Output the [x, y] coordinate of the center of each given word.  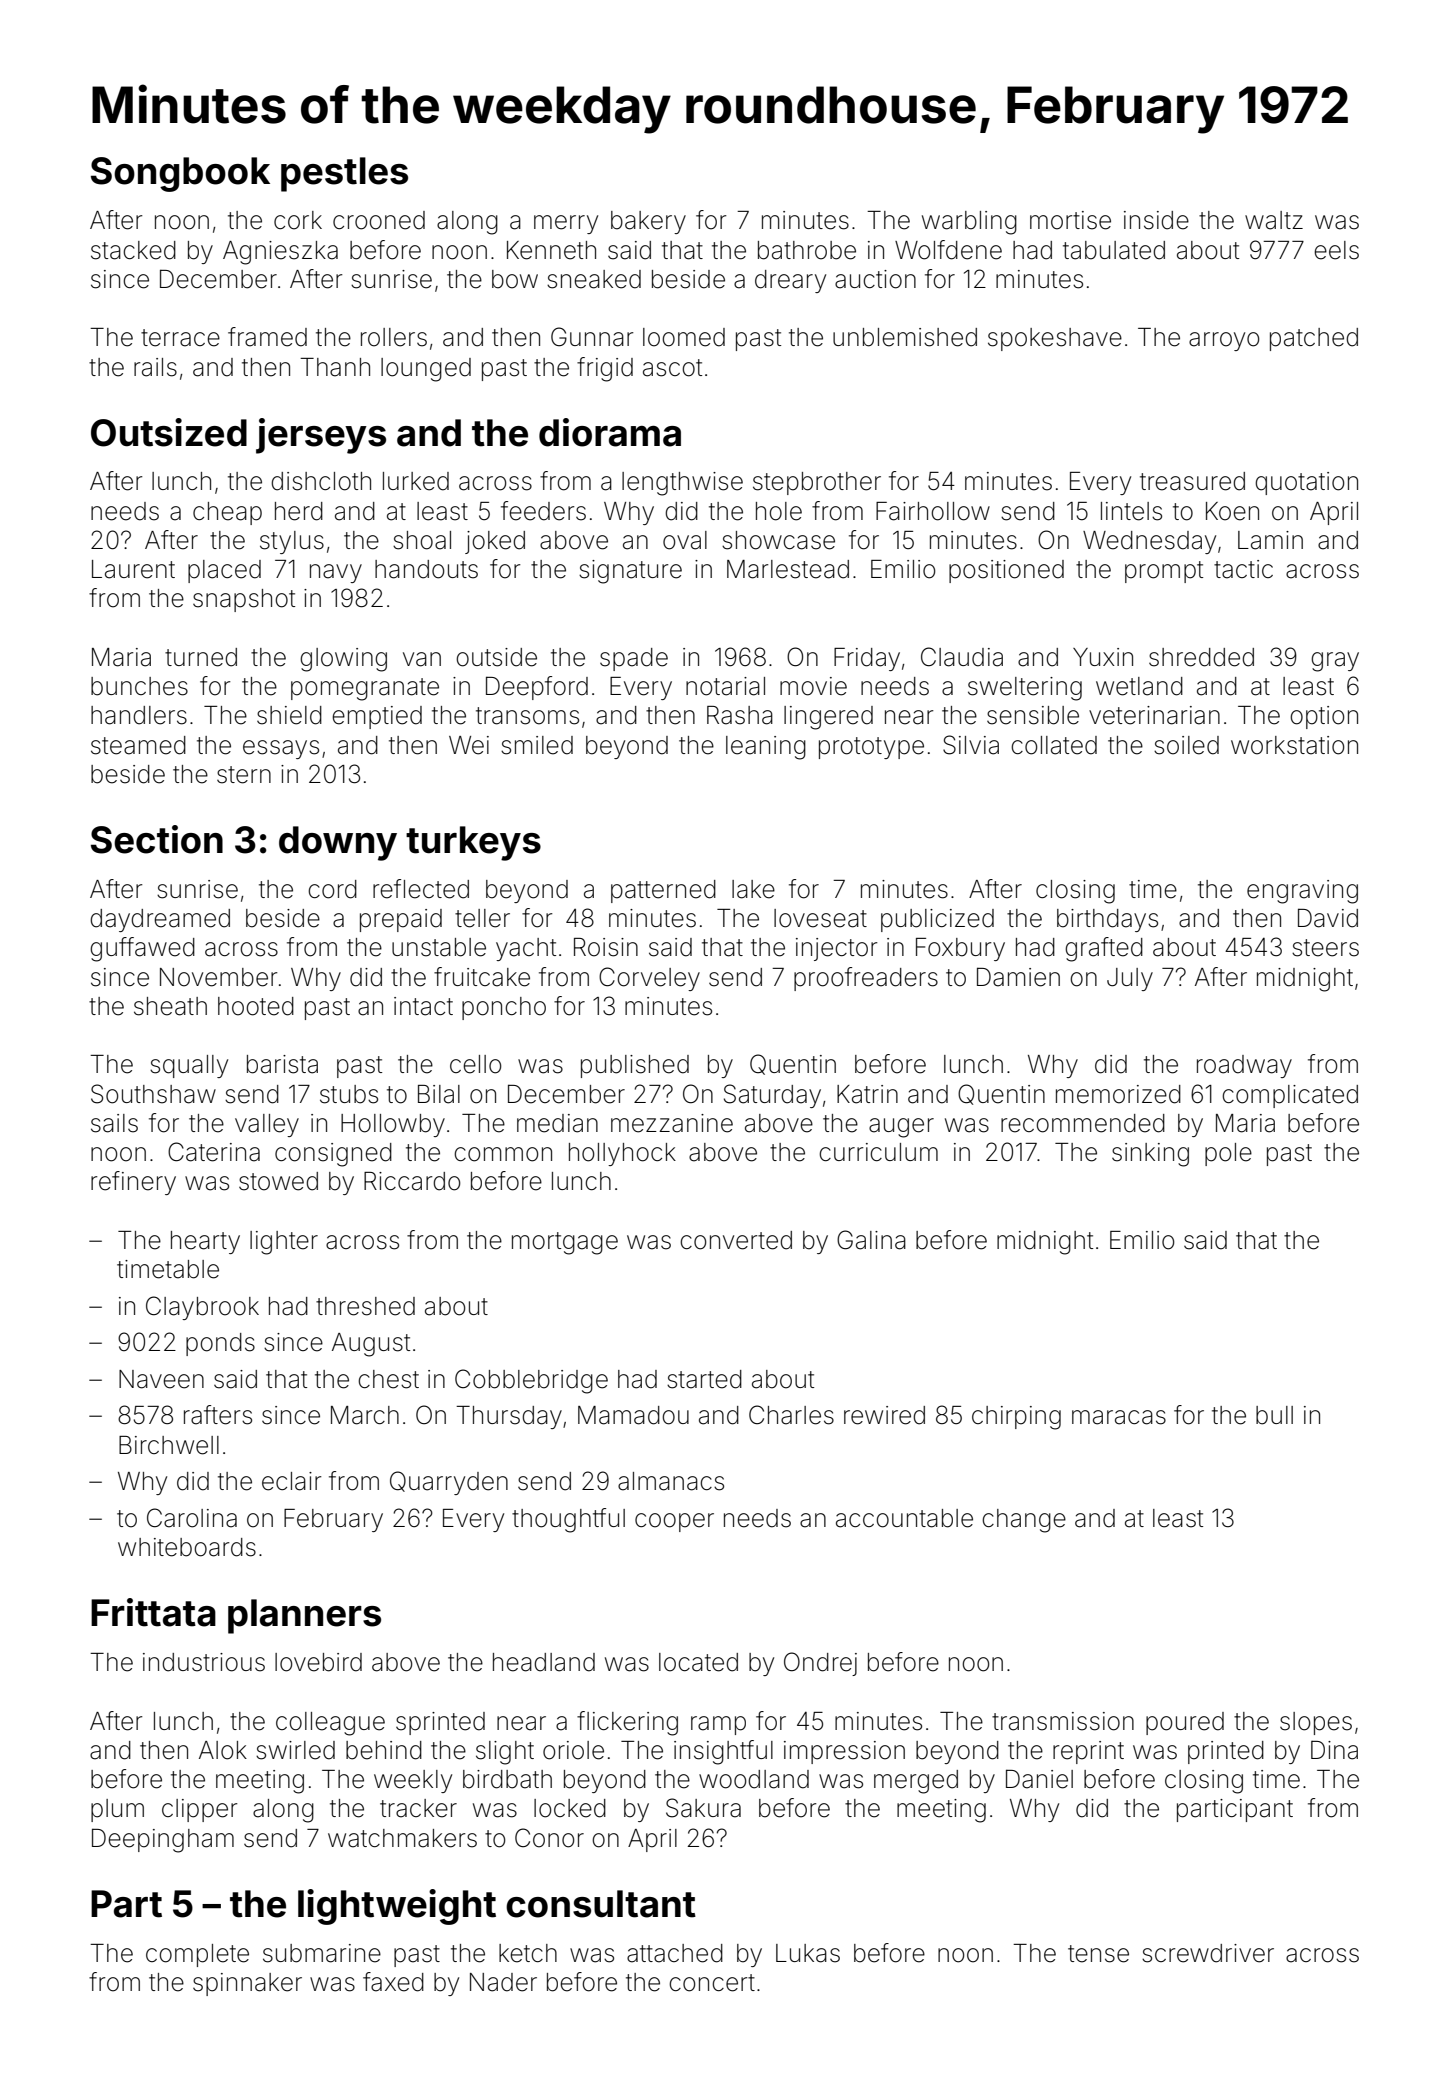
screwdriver [1208, 1953]
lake [753, 889]
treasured [1192, 481]
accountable [904, 1518]
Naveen [161, 1379]
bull [1274, 1415]
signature [630, 572]
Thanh [335, 367]
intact [423, 1006]
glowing [343, 660]
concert [712, 1983]
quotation [1306, 483]
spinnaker [247, 1984]
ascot [672, 368]
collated [1054, 745]
